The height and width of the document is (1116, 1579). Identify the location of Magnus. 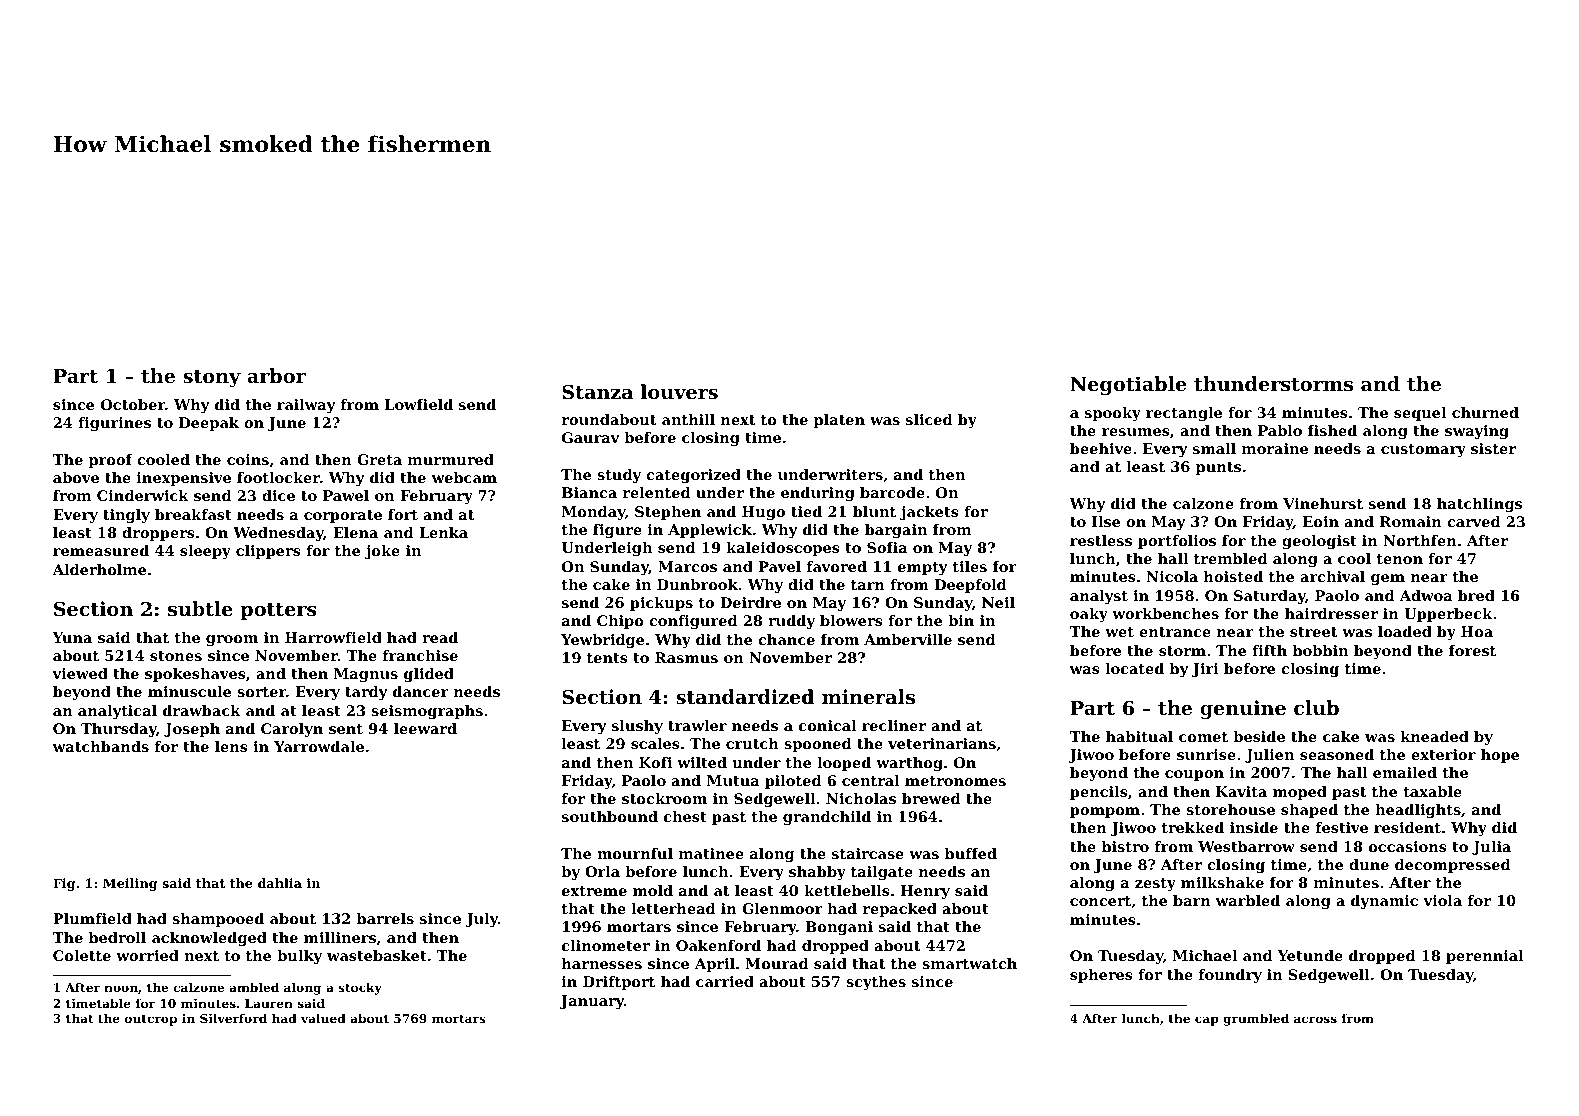
(366, 675).
